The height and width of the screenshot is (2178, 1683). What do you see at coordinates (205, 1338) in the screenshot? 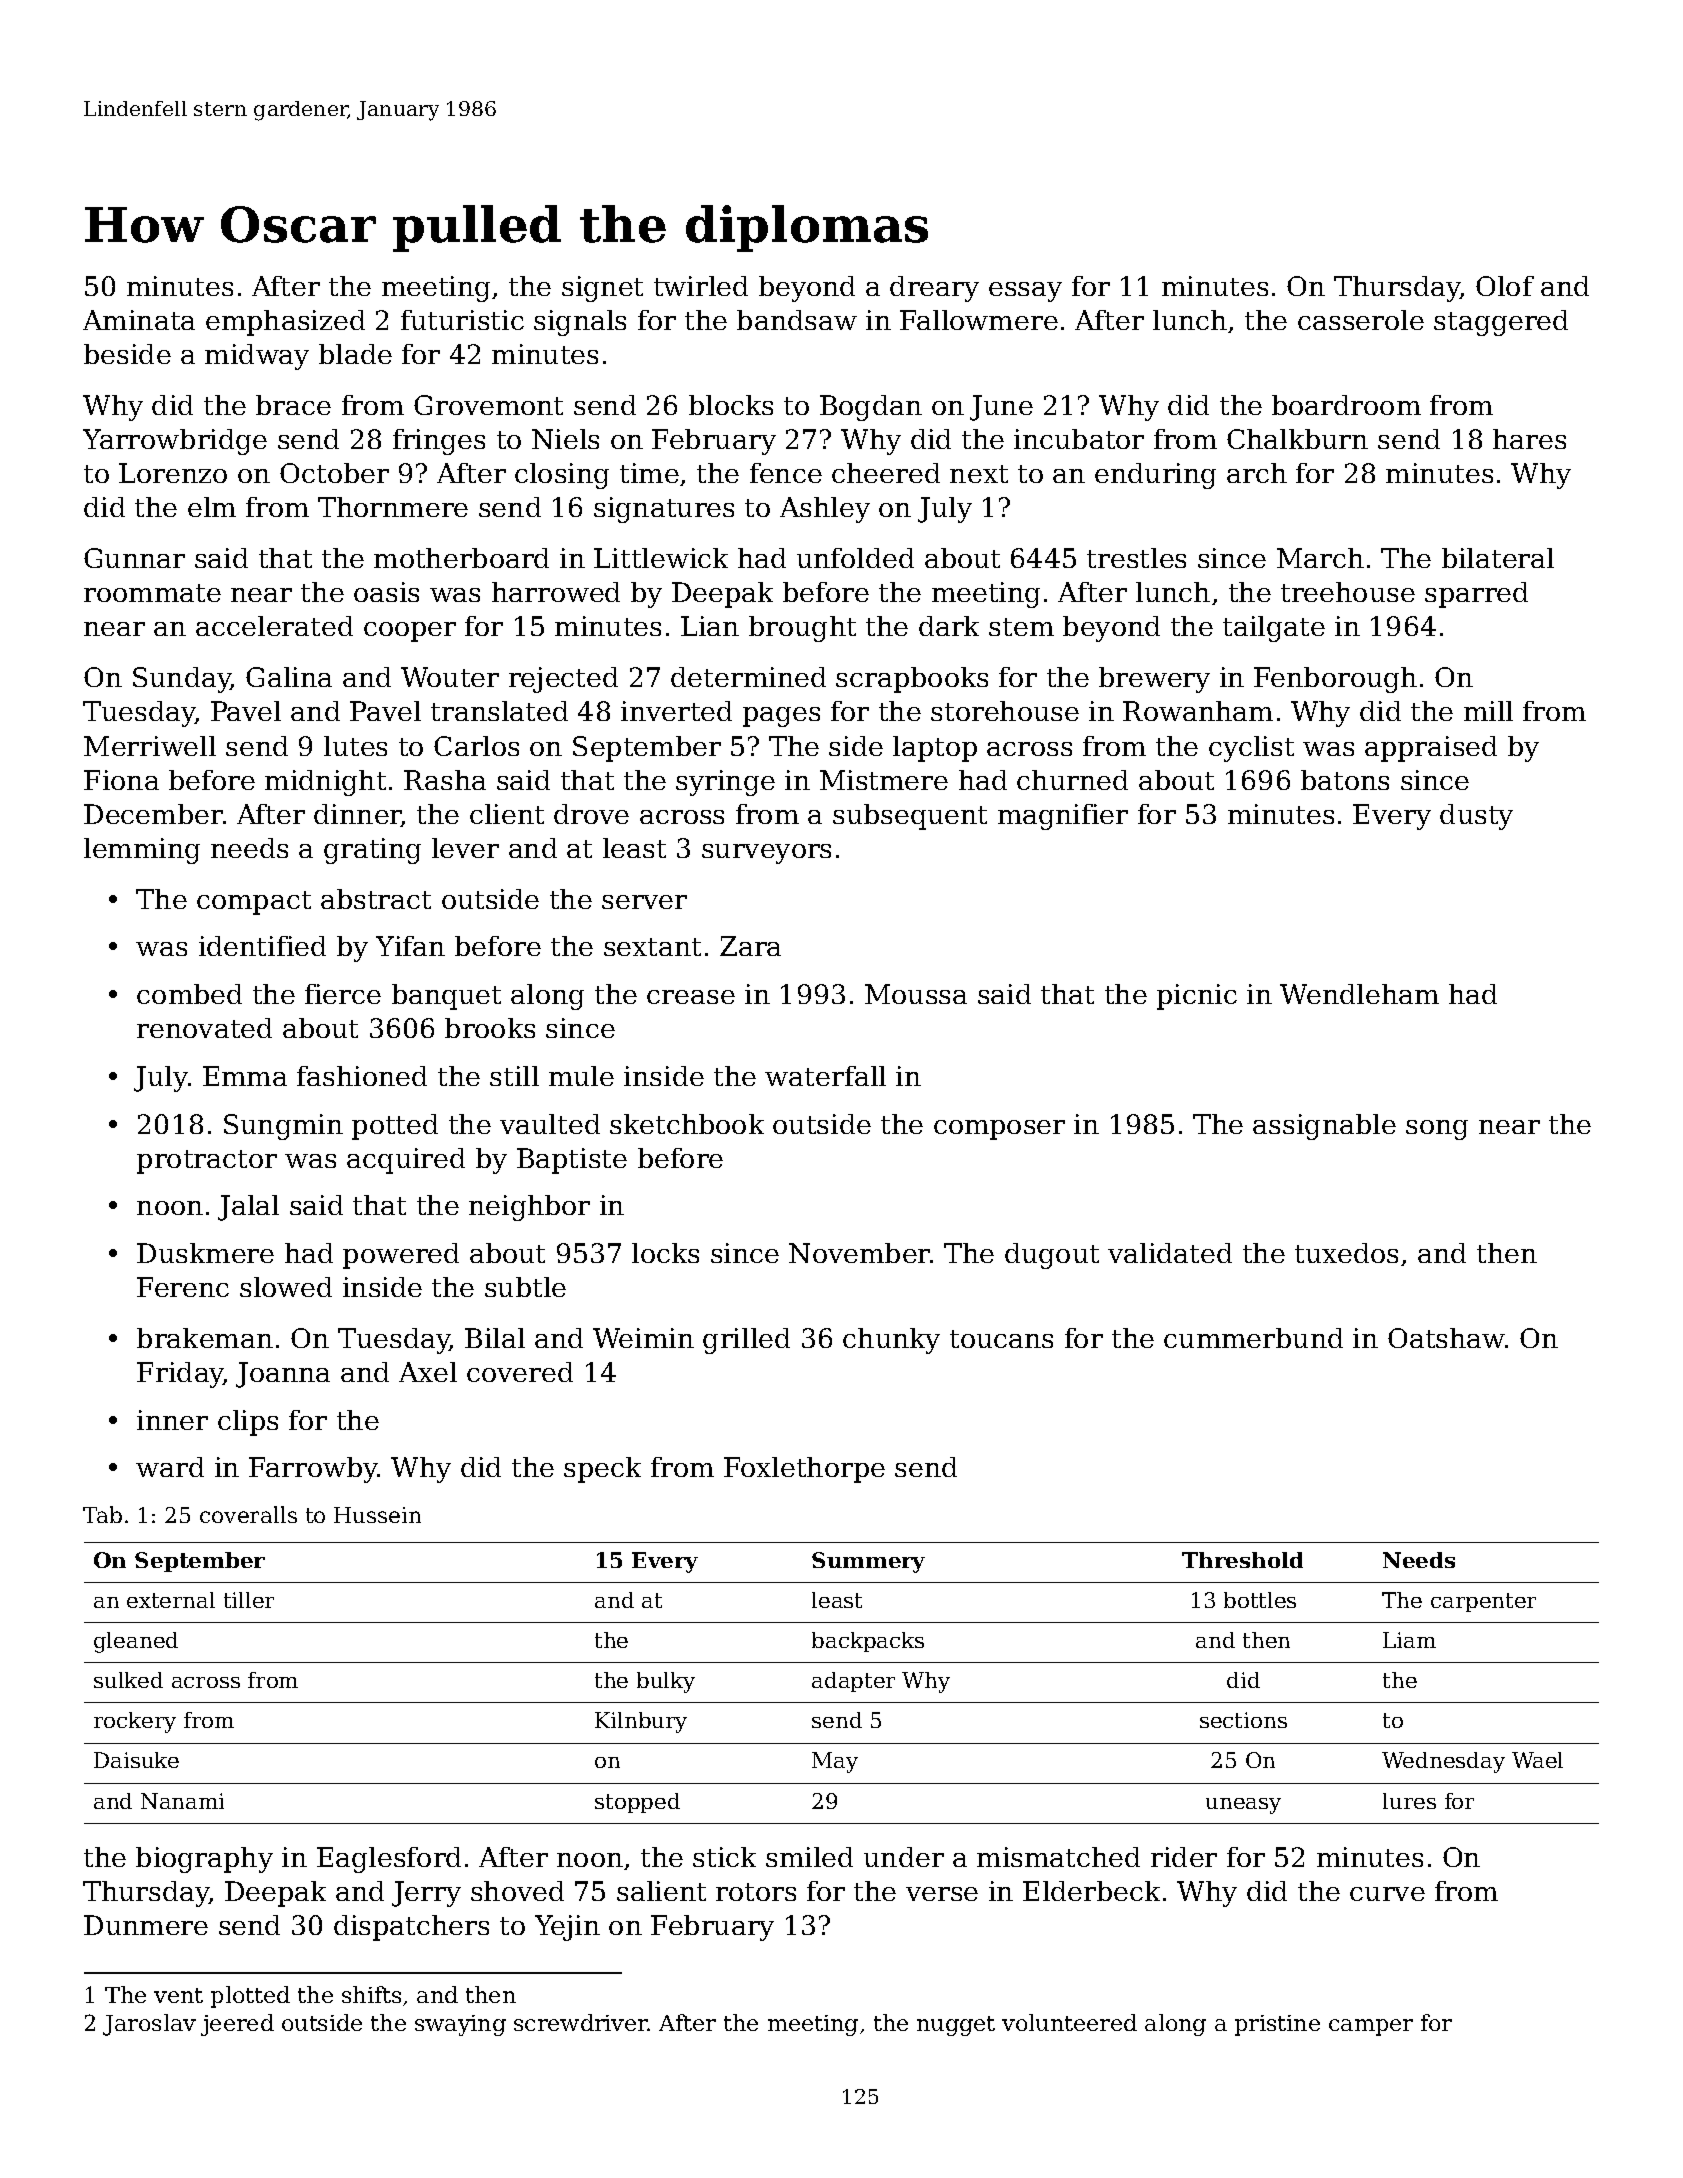
I see `brakeman` at bounding box center [205, 1338].
